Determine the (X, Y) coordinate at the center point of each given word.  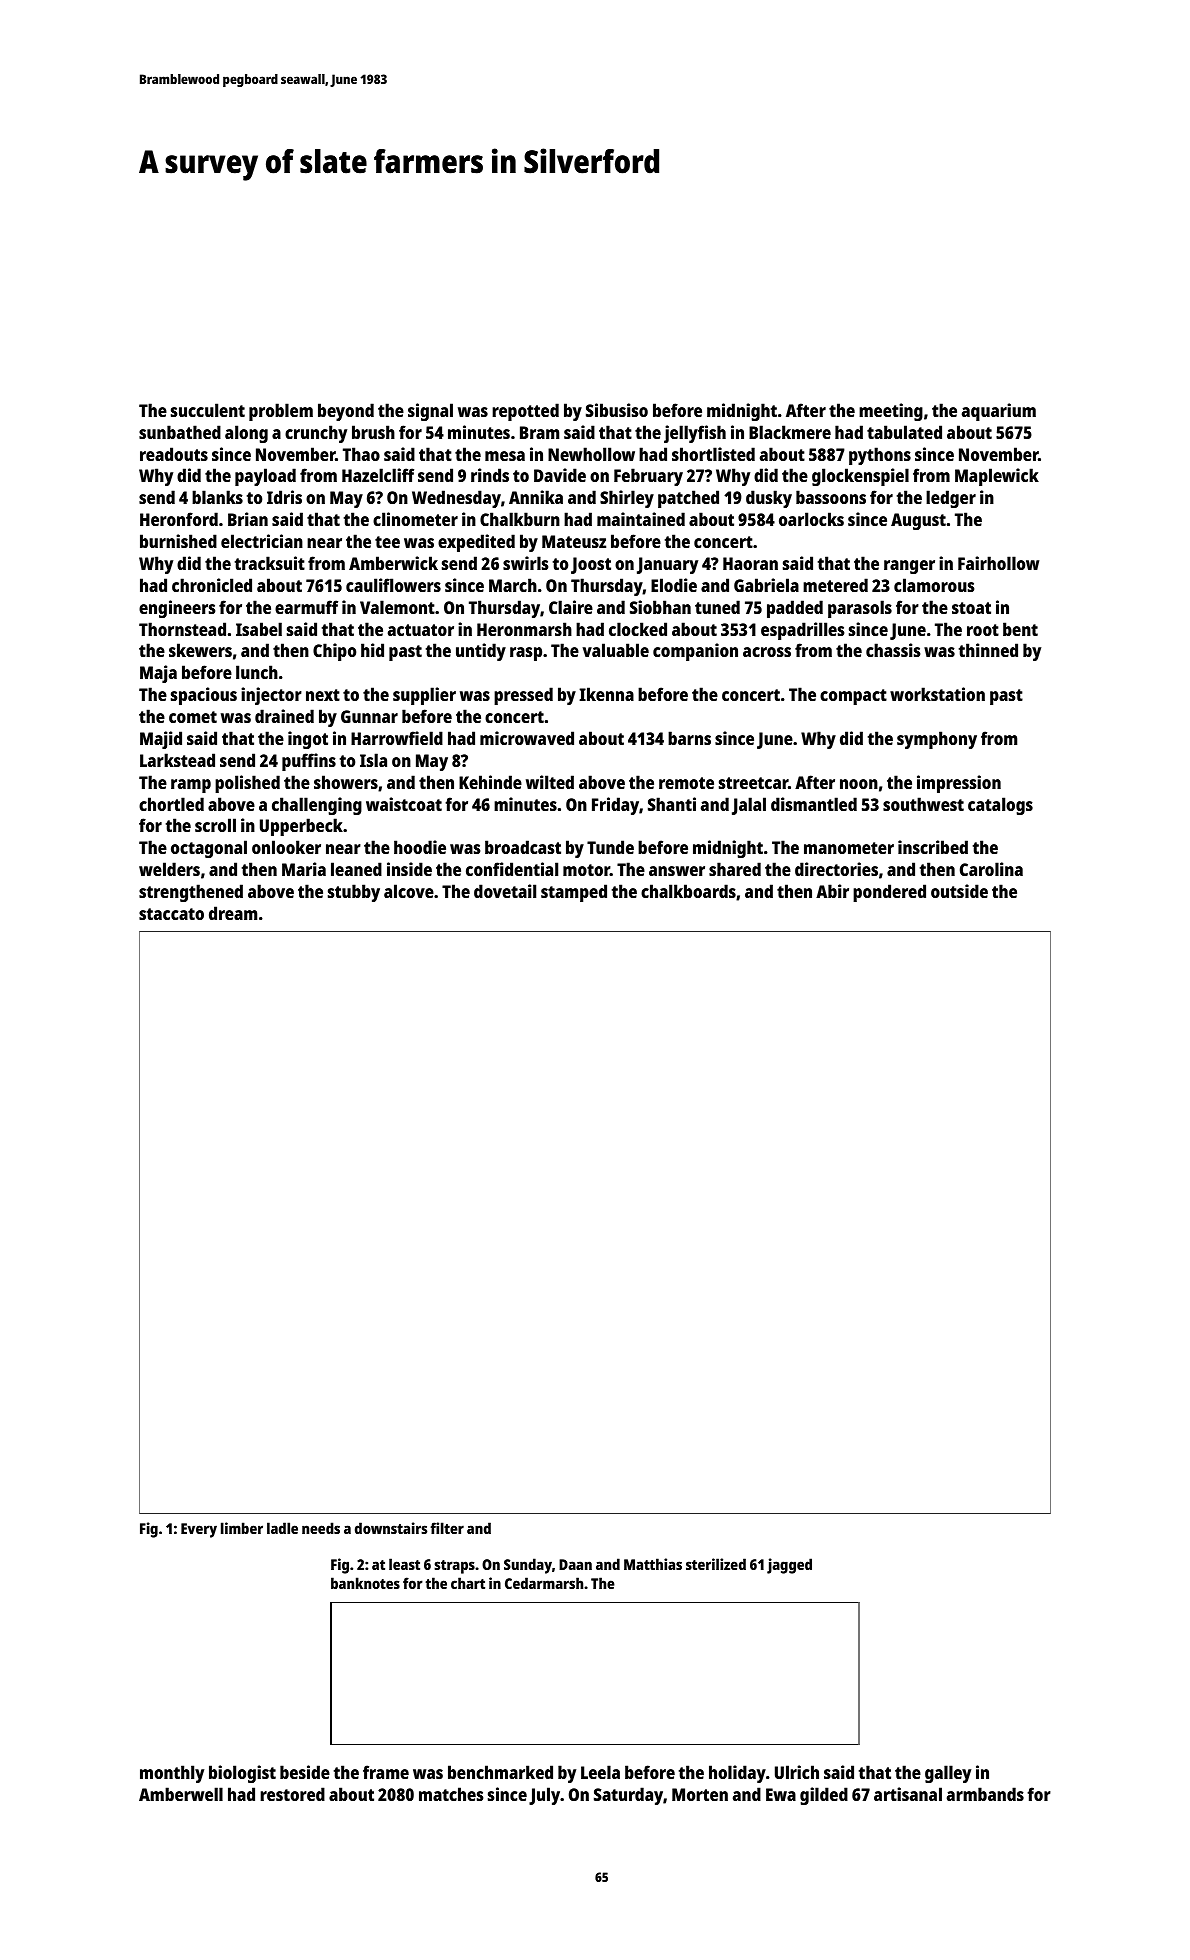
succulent (208, 410)
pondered (889, 893)
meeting (891, 412)
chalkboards (688, 891)
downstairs (391, 1528)
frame (386, 1772)
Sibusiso (617, 410)
